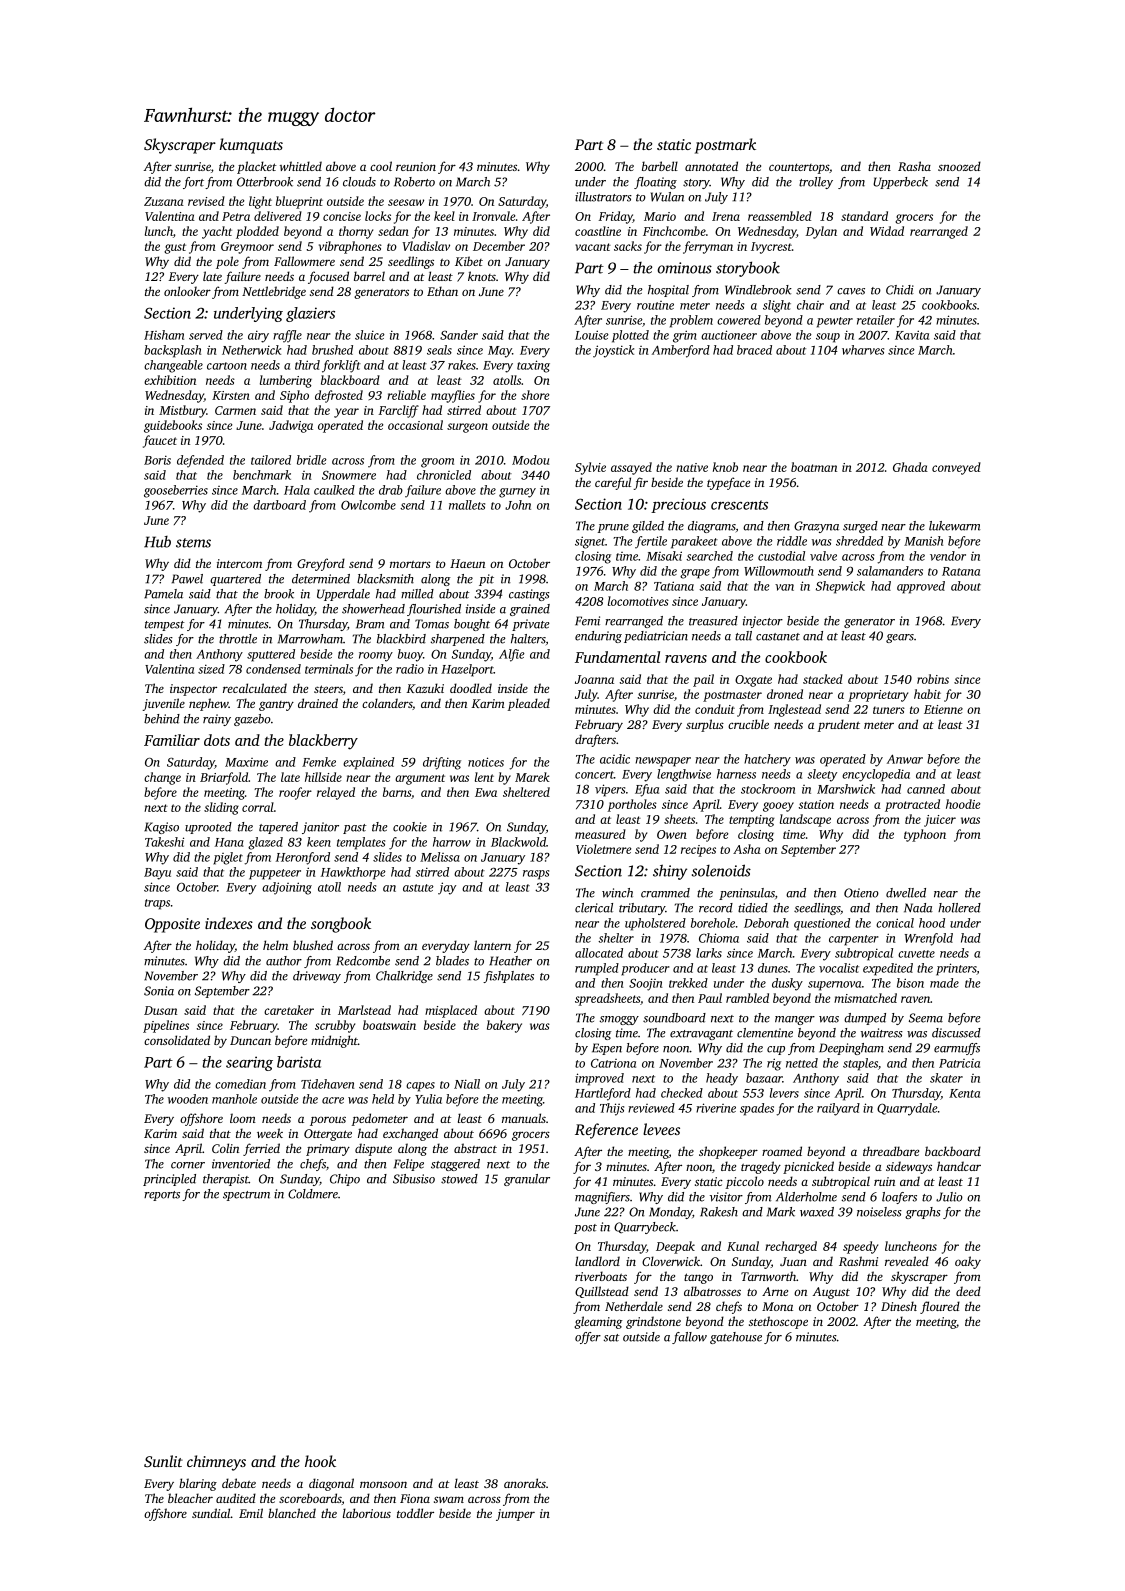 The image size is (1125, 1591). I want to click on pleaded, so click(529, 704).
